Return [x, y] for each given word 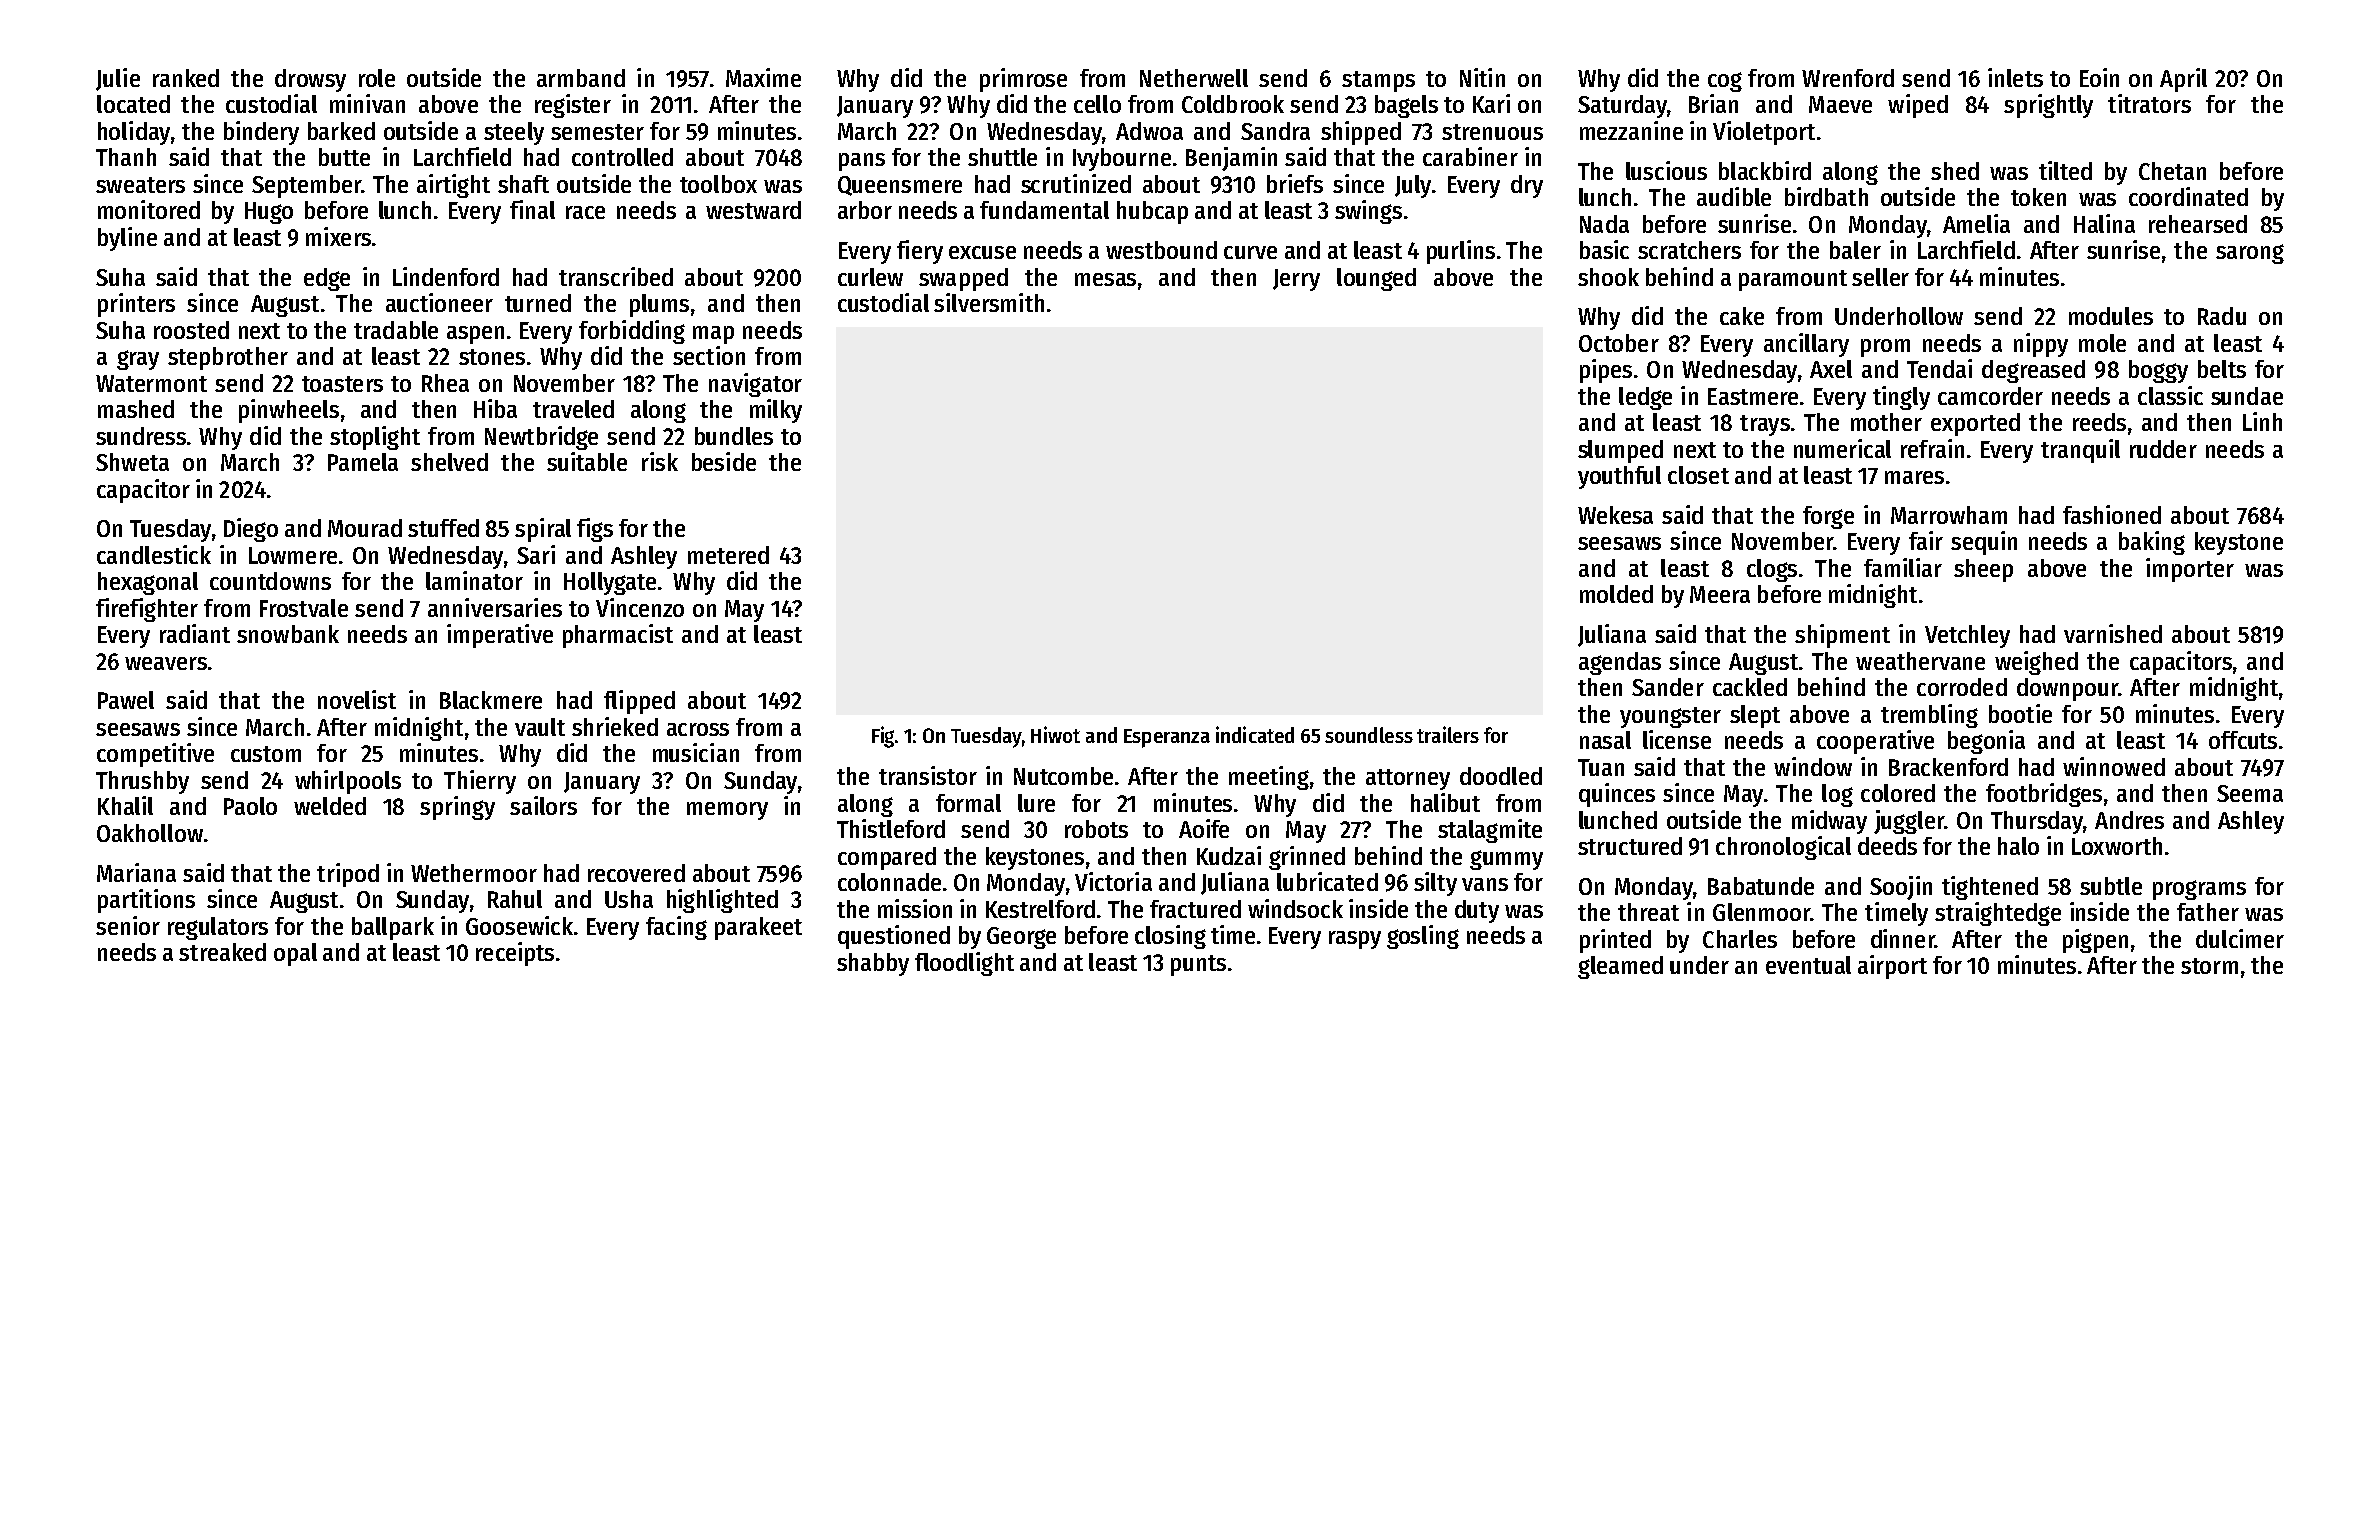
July [1413, 186]
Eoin [2099, 77]
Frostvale [304, 608]
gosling [1423, 937]
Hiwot [1055, 734]
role [377, 78]
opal [295, 954]
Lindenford [446, 276]
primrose [1023, 80]
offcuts [2243, 740]
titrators [2149, 103]
